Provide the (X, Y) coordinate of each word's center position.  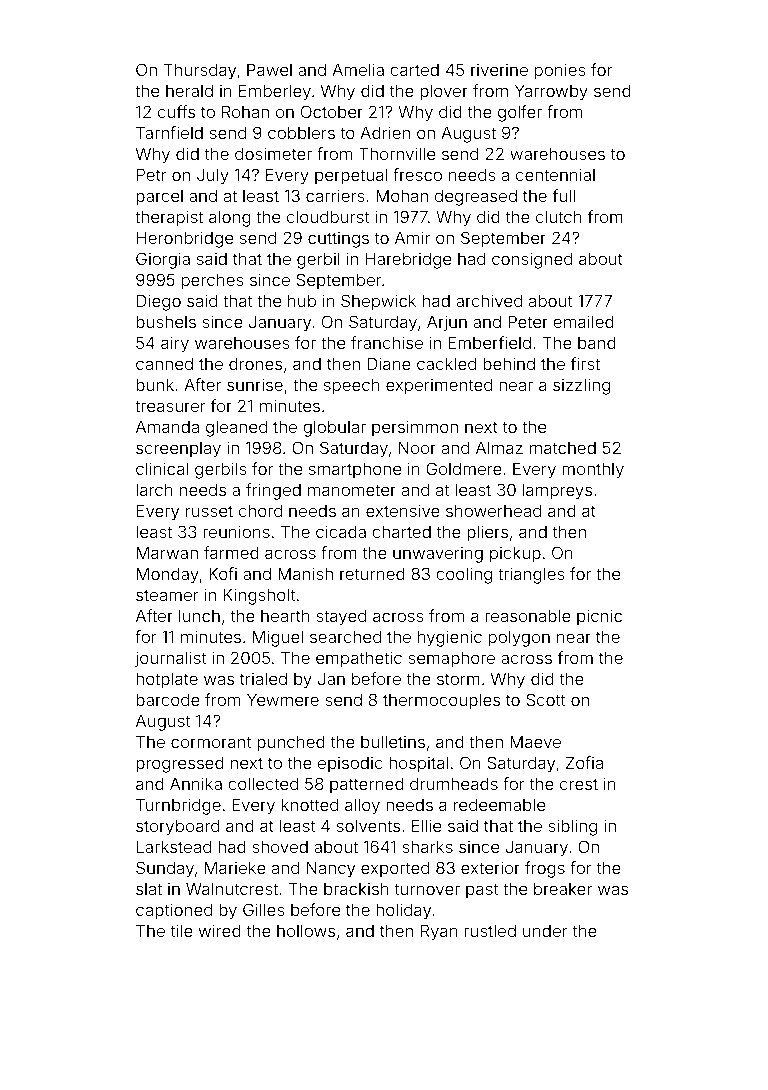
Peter (528, 321)
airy (175, 344)
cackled (446, 363)
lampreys (557, 491)
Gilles (264, 909)
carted (414, 70)
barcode (168, 699)
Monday (168, 575)
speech (352, 386)
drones (255, 363)
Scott (545, 699)
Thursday (199, 71)
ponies (560, 71)
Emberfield (490, 342)
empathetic (359, 659)
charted (401, 531)
